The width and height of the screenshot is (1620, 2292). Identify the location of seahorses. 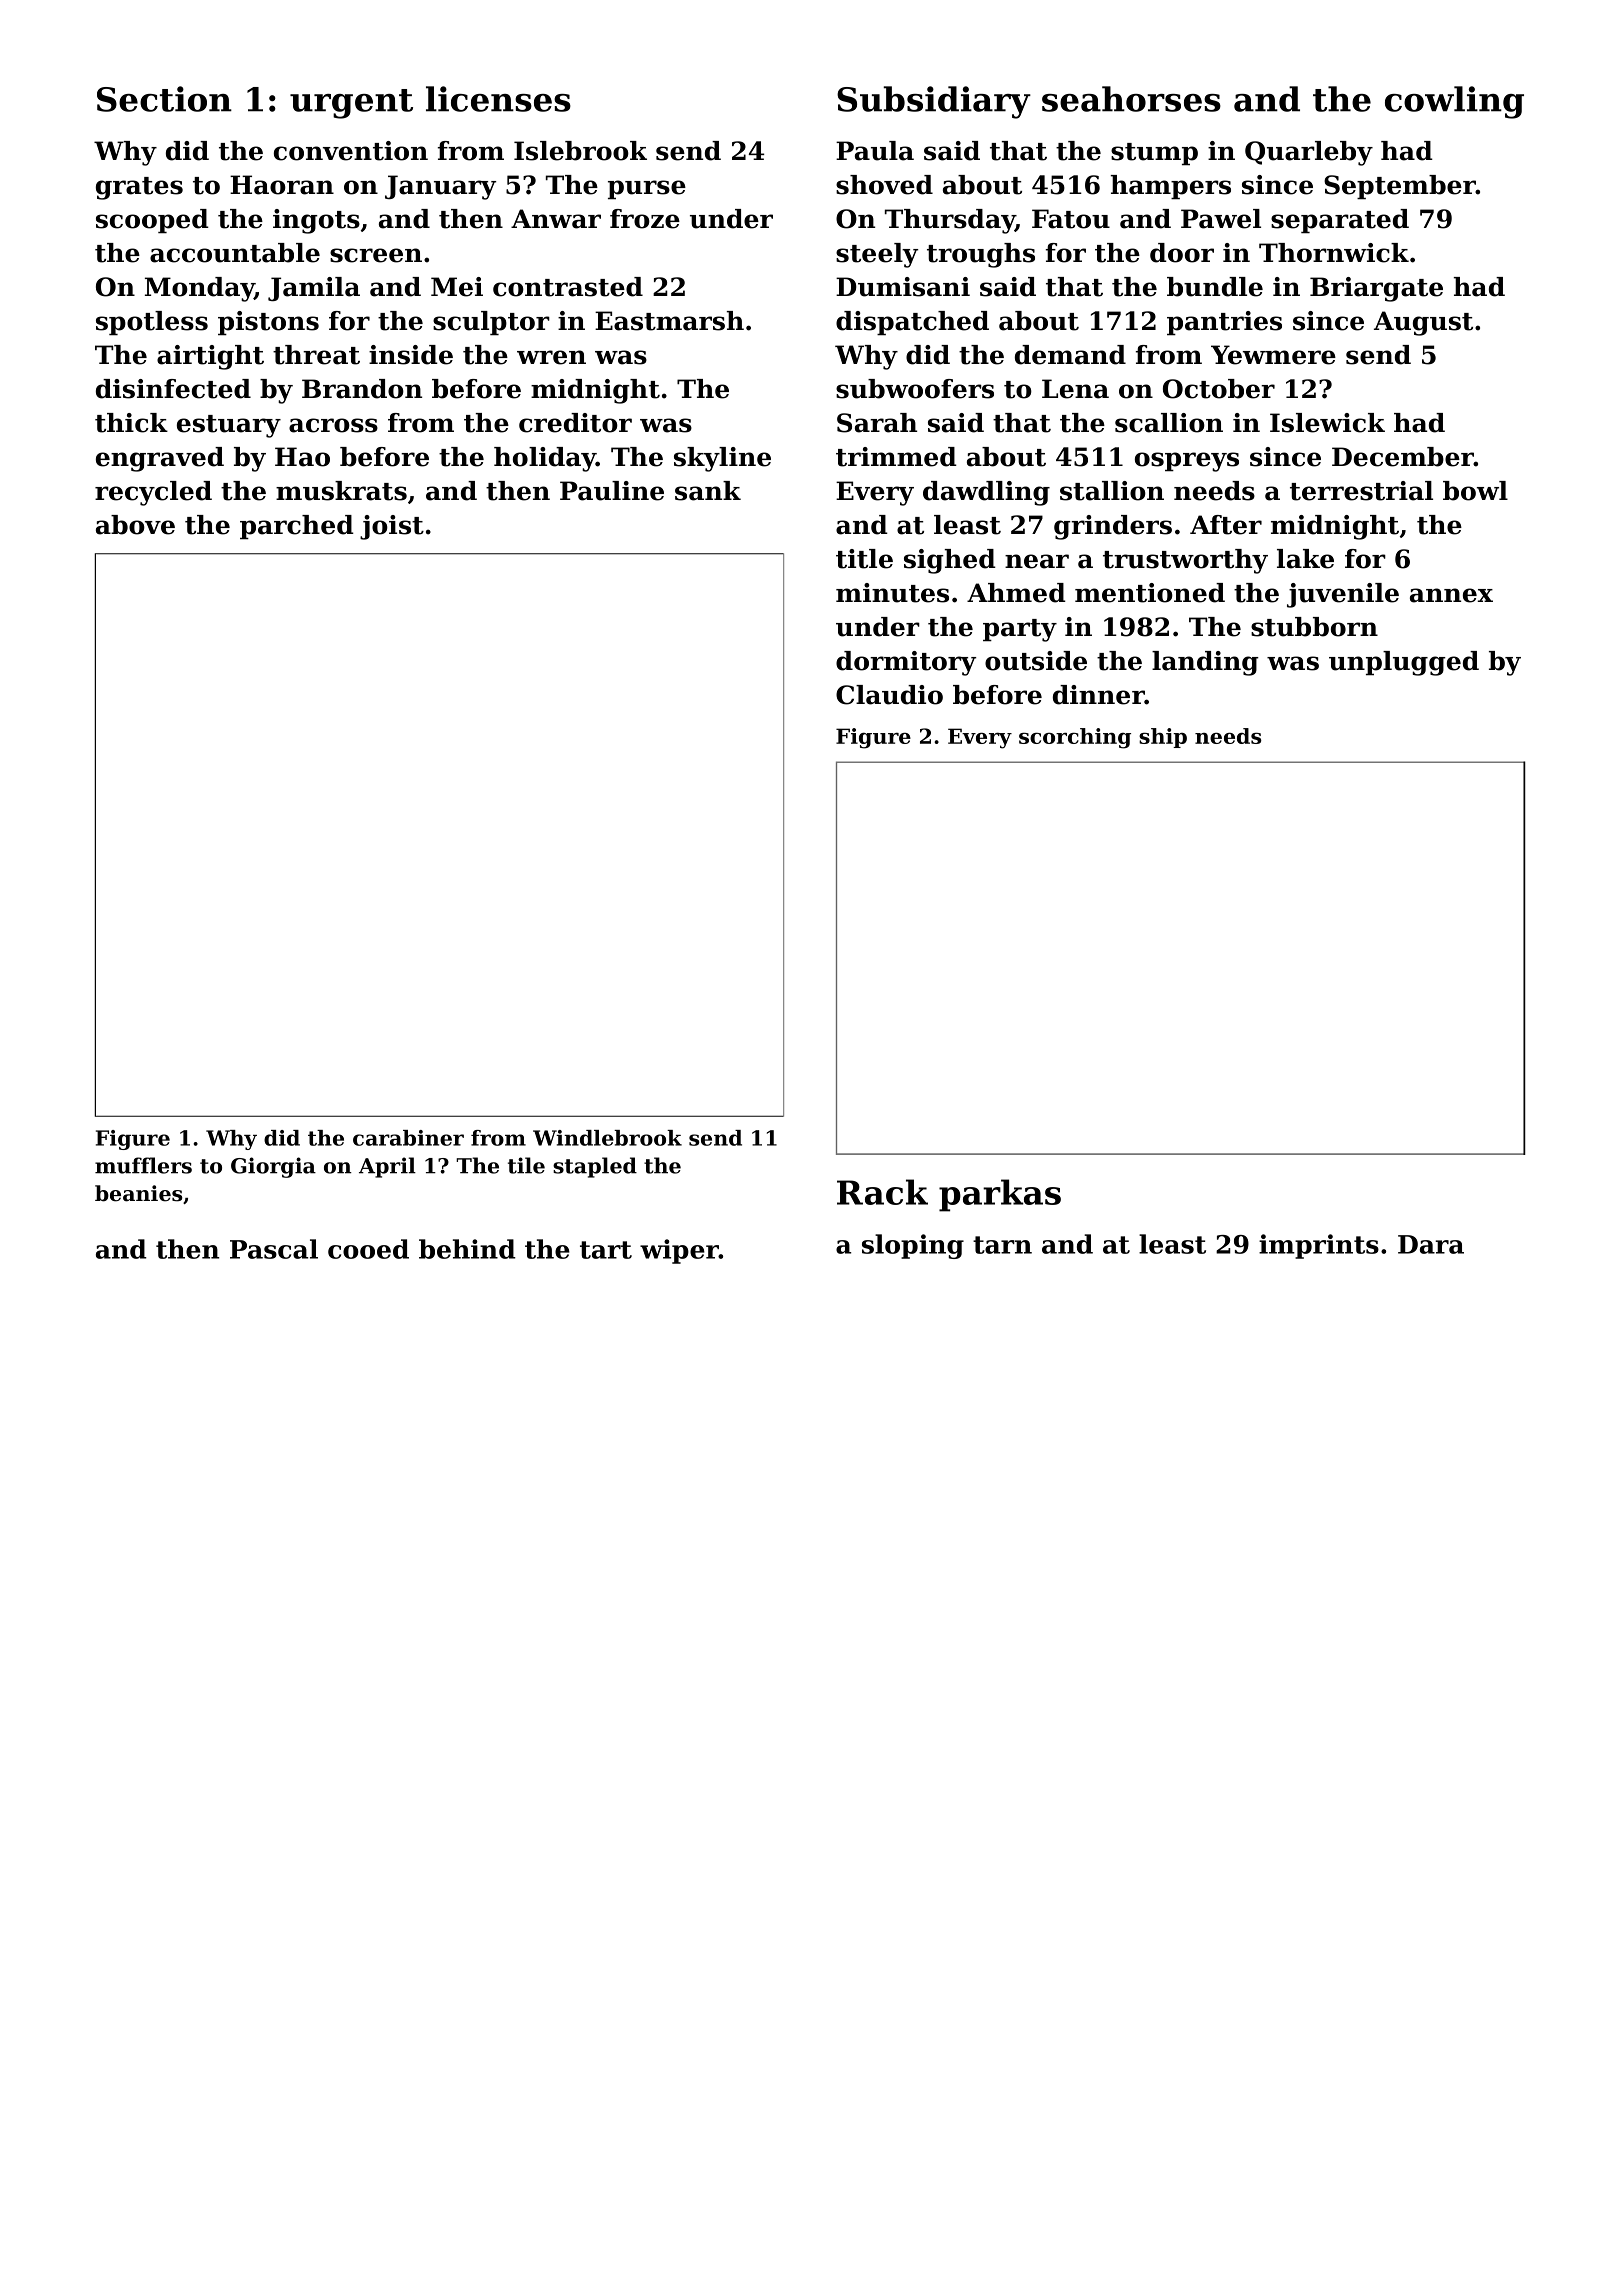
(1131, 99).
